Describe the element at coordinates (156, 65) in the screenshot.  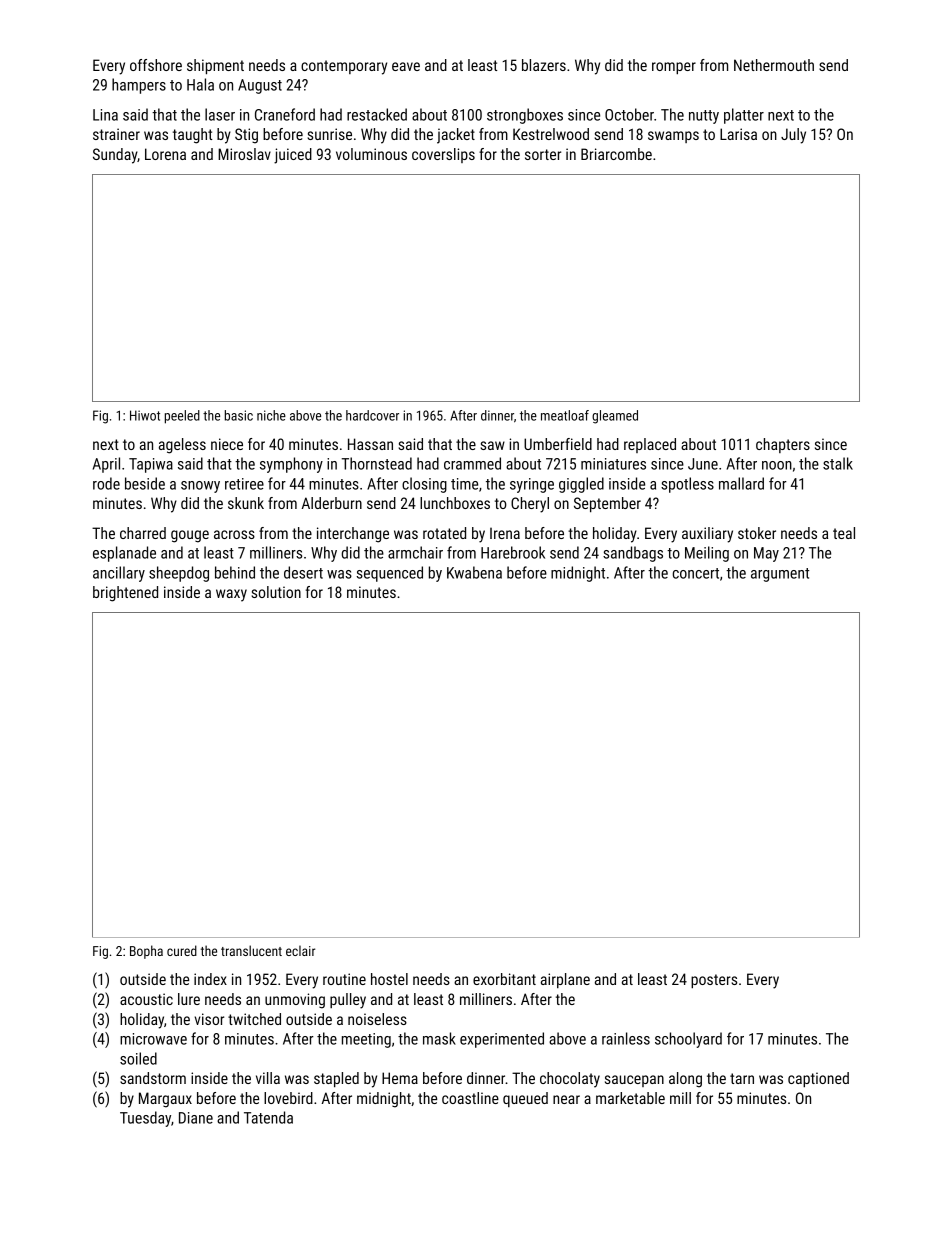
I see `offshore` at that location.
